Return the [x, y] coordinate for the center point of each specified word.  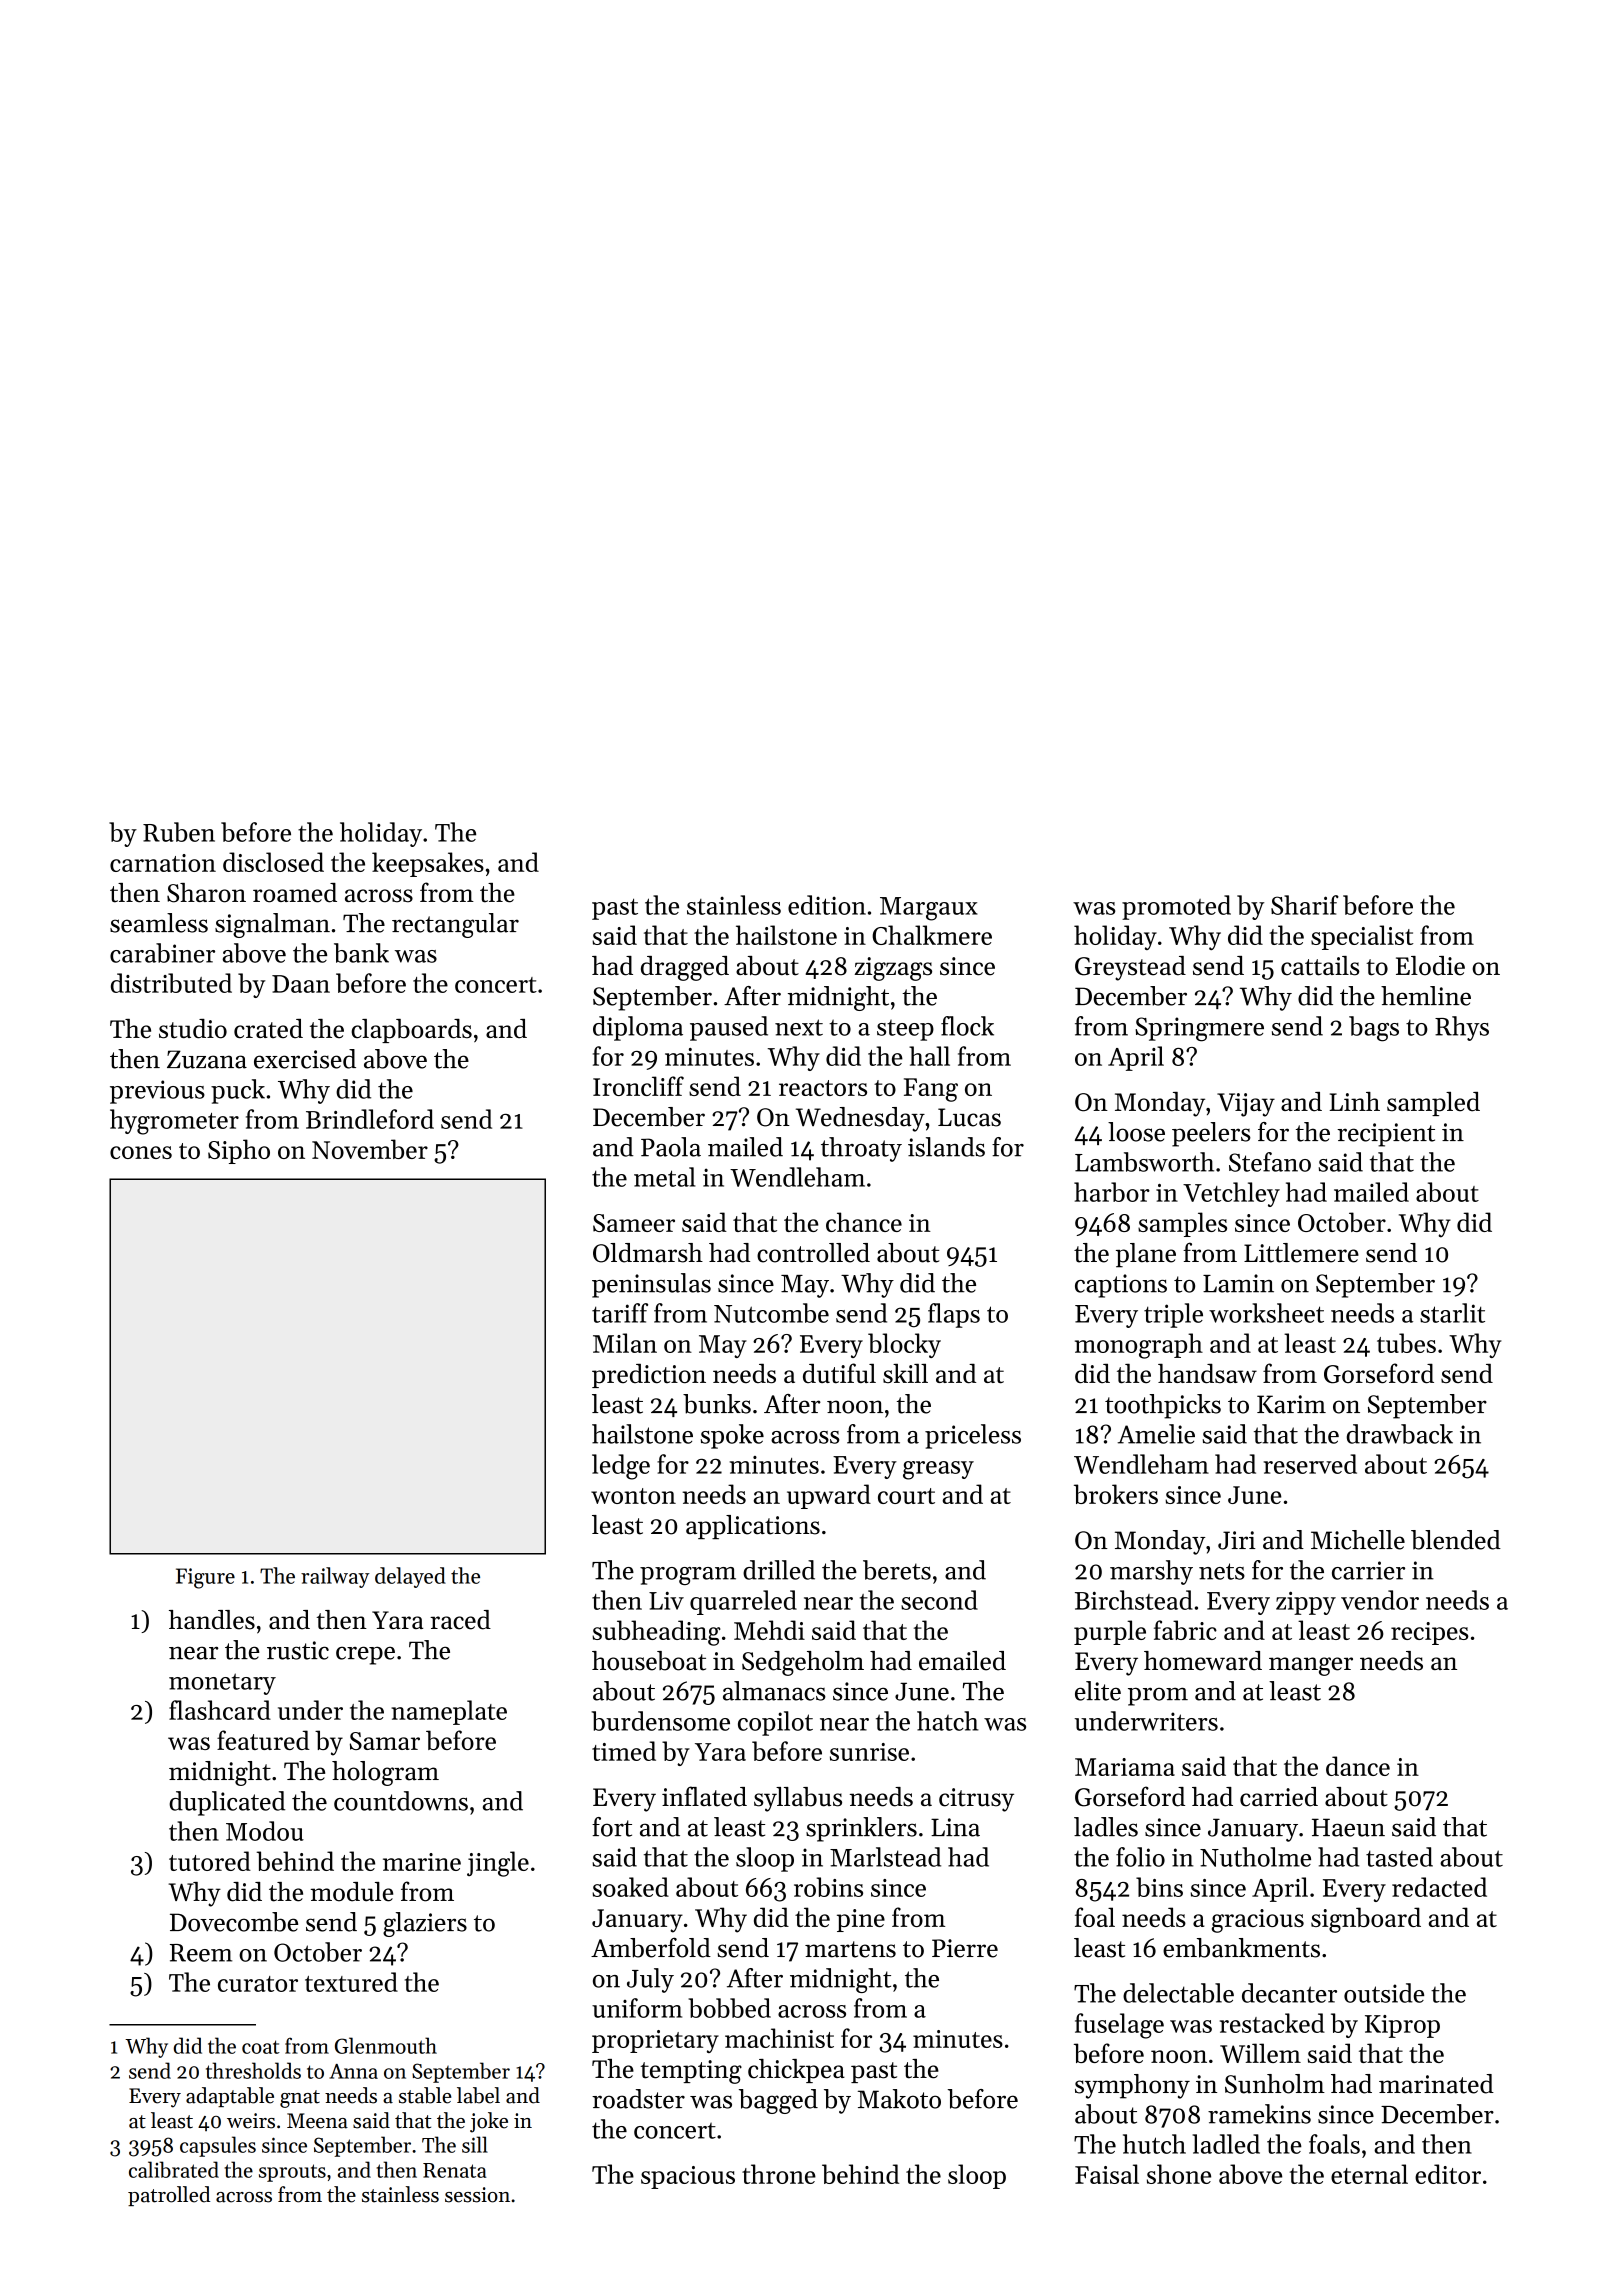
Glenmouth [386, 2045]
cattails [1320, 966]
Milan [625, 1343]
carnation [163, 863]
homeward [1203, 1661]
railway [335, 1577]
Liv [666, 1601]
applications [753, 1527]
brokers [1116, 1494]
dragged [685, 968]
